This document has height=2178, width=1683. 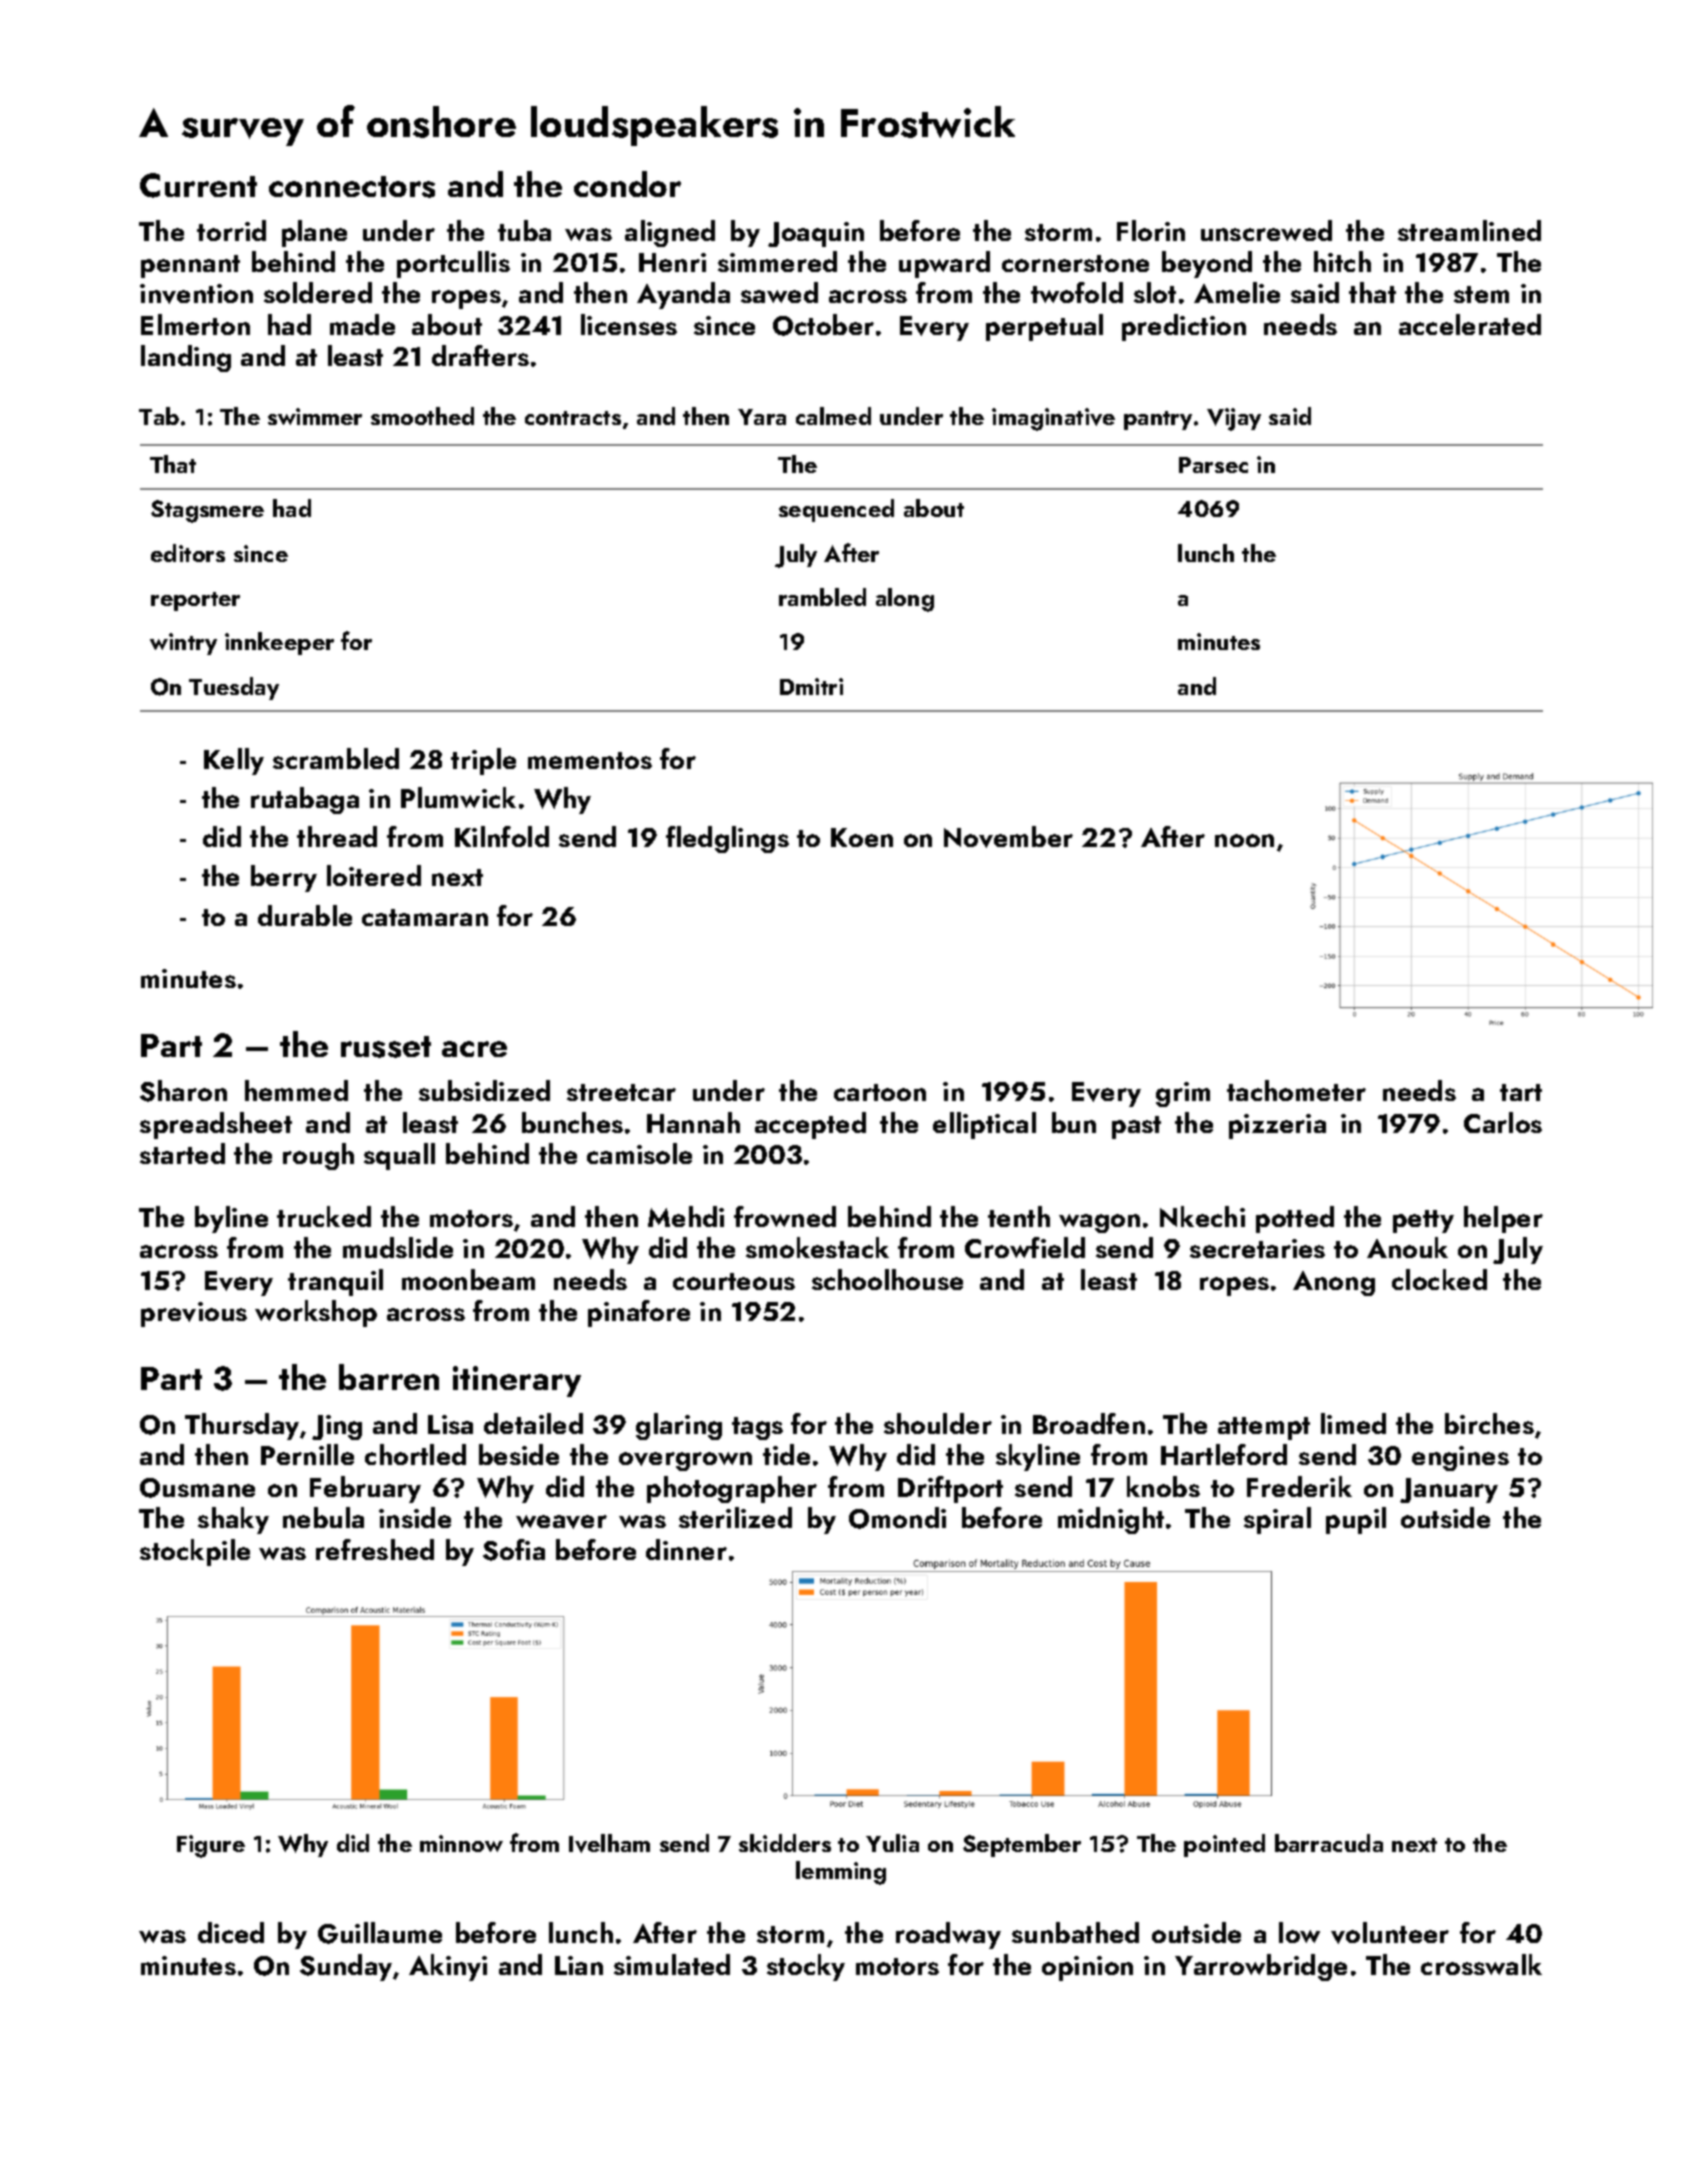 I want to click on simulated, so click(x=672, y=1964).
